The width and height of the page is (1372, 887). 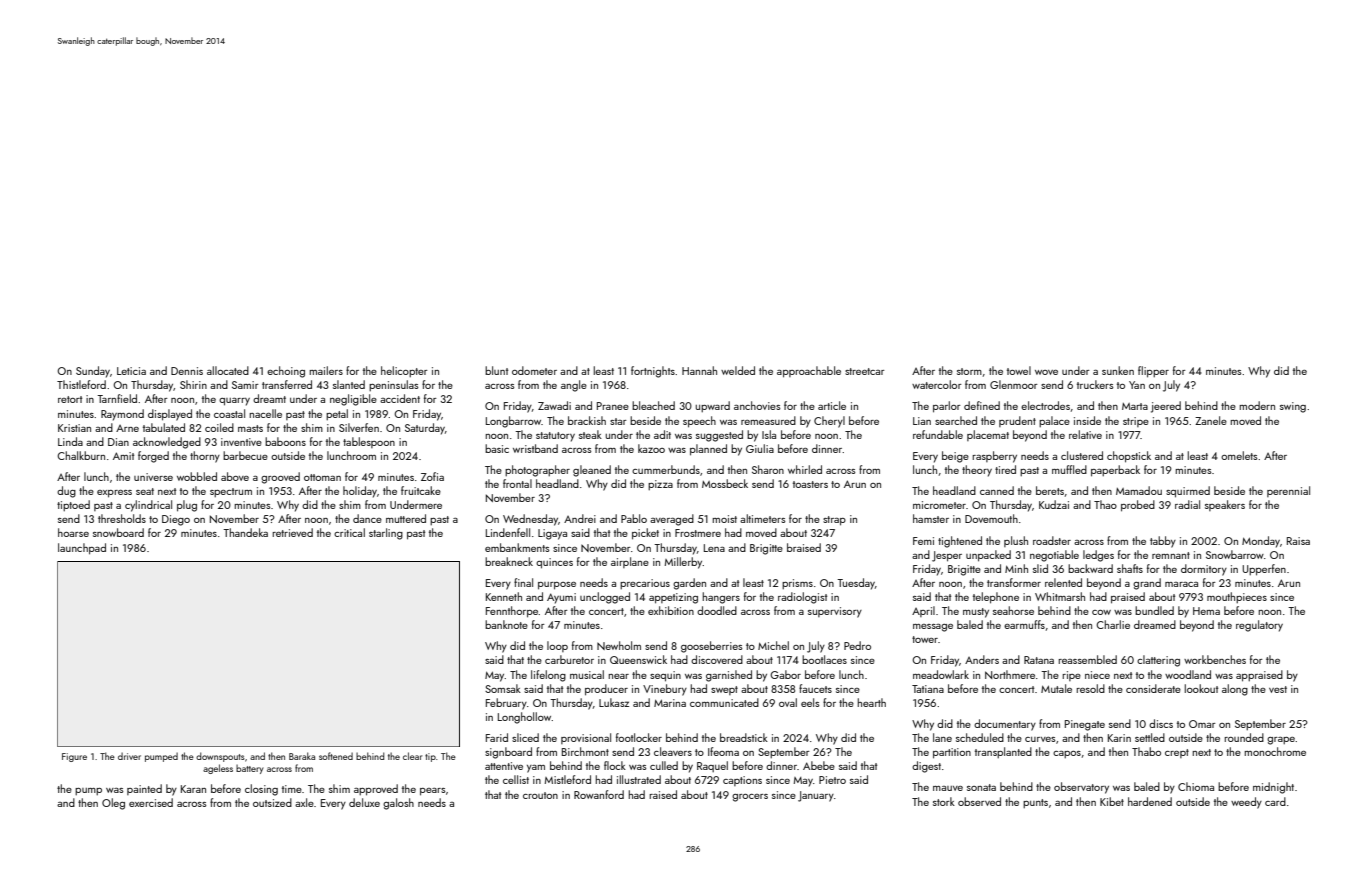 What do you see at coordinates (129, 756) in the page?
I see `driver` at bounding box center [129, 756].
